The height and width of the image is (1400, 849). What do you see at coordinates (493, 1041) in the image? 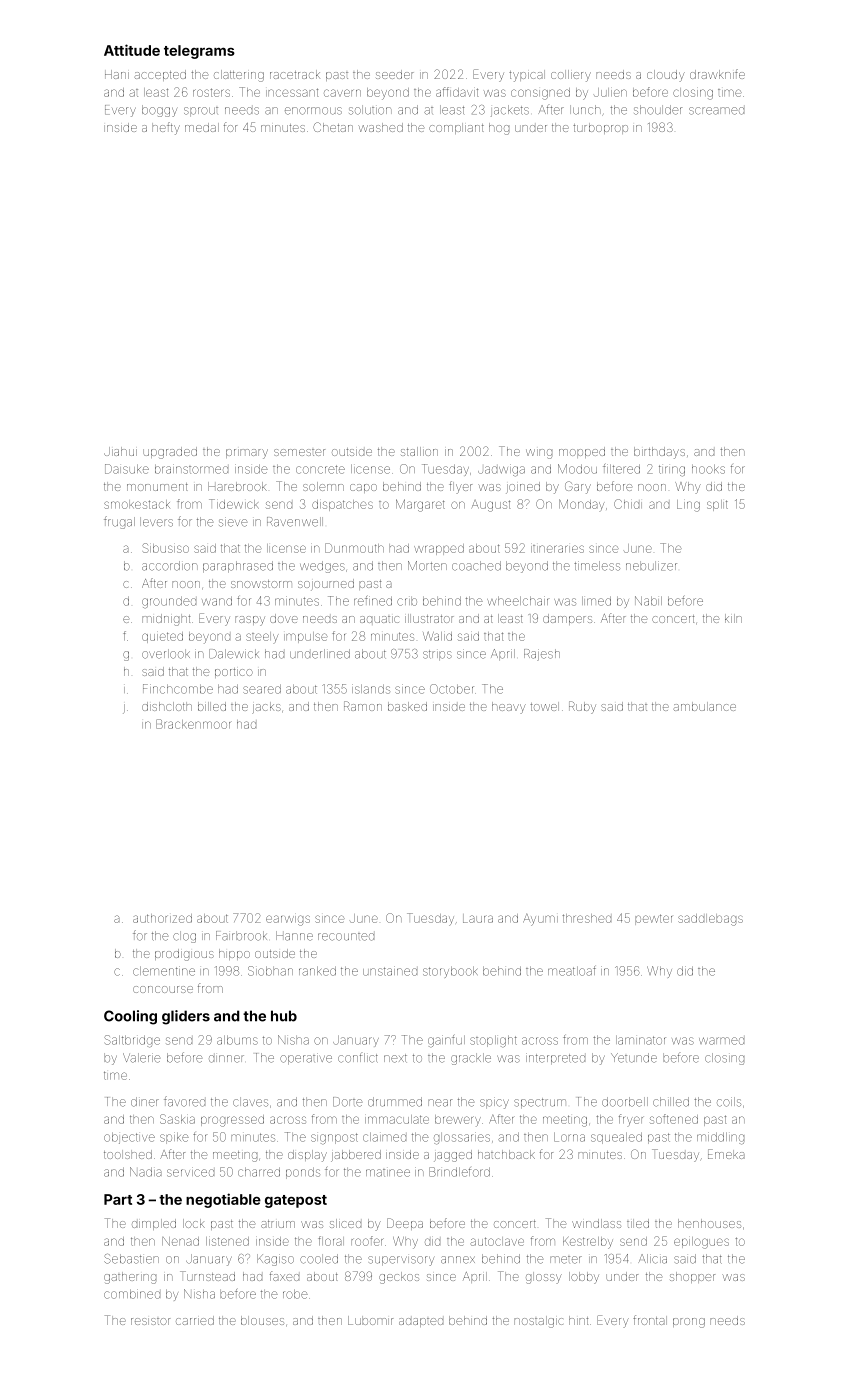
I see `stoplight` at bounding box center [493, 1041].
